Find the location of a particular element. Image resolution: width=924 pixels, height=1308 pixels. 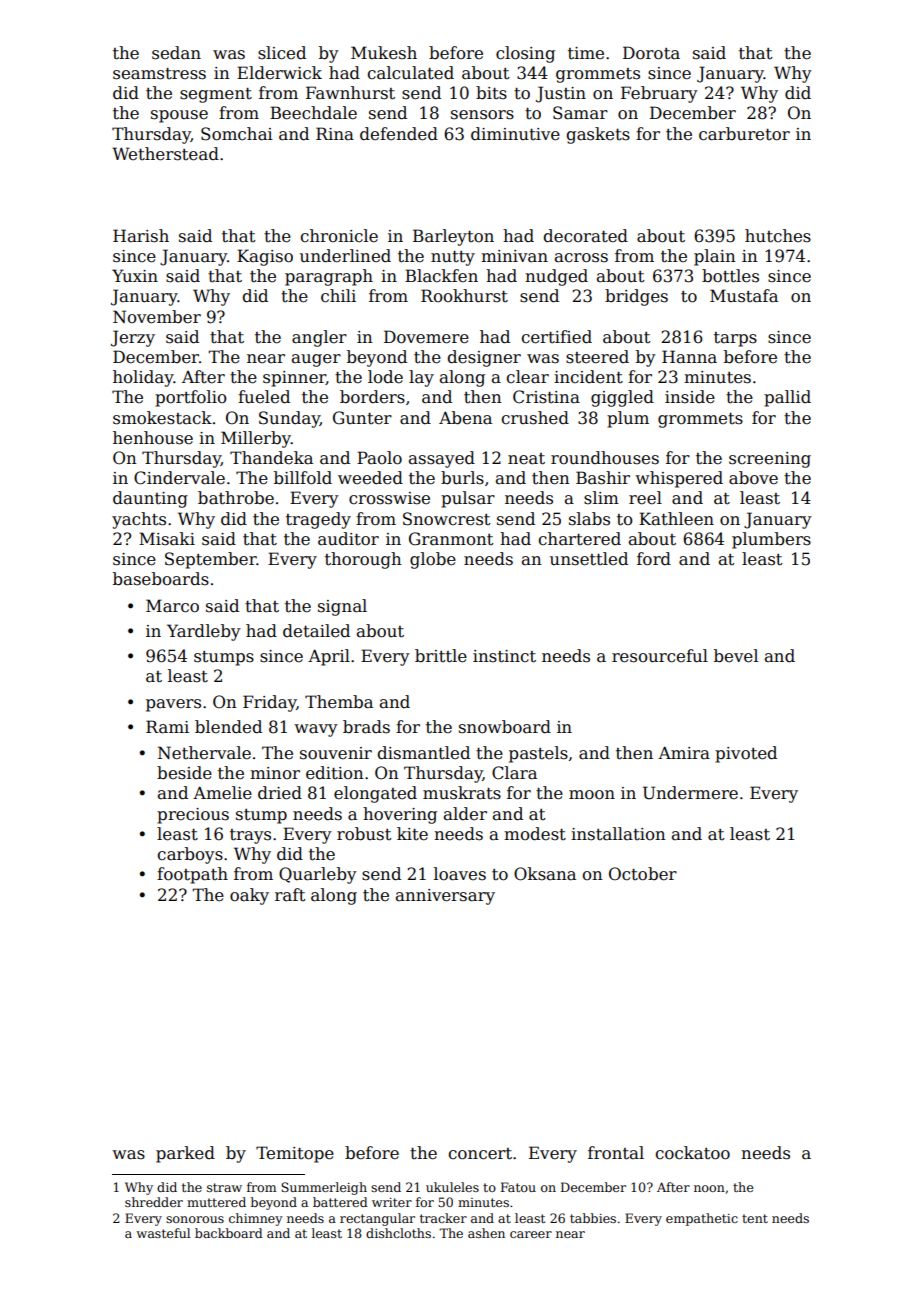

footpath is located at coordinates (192, 875).
